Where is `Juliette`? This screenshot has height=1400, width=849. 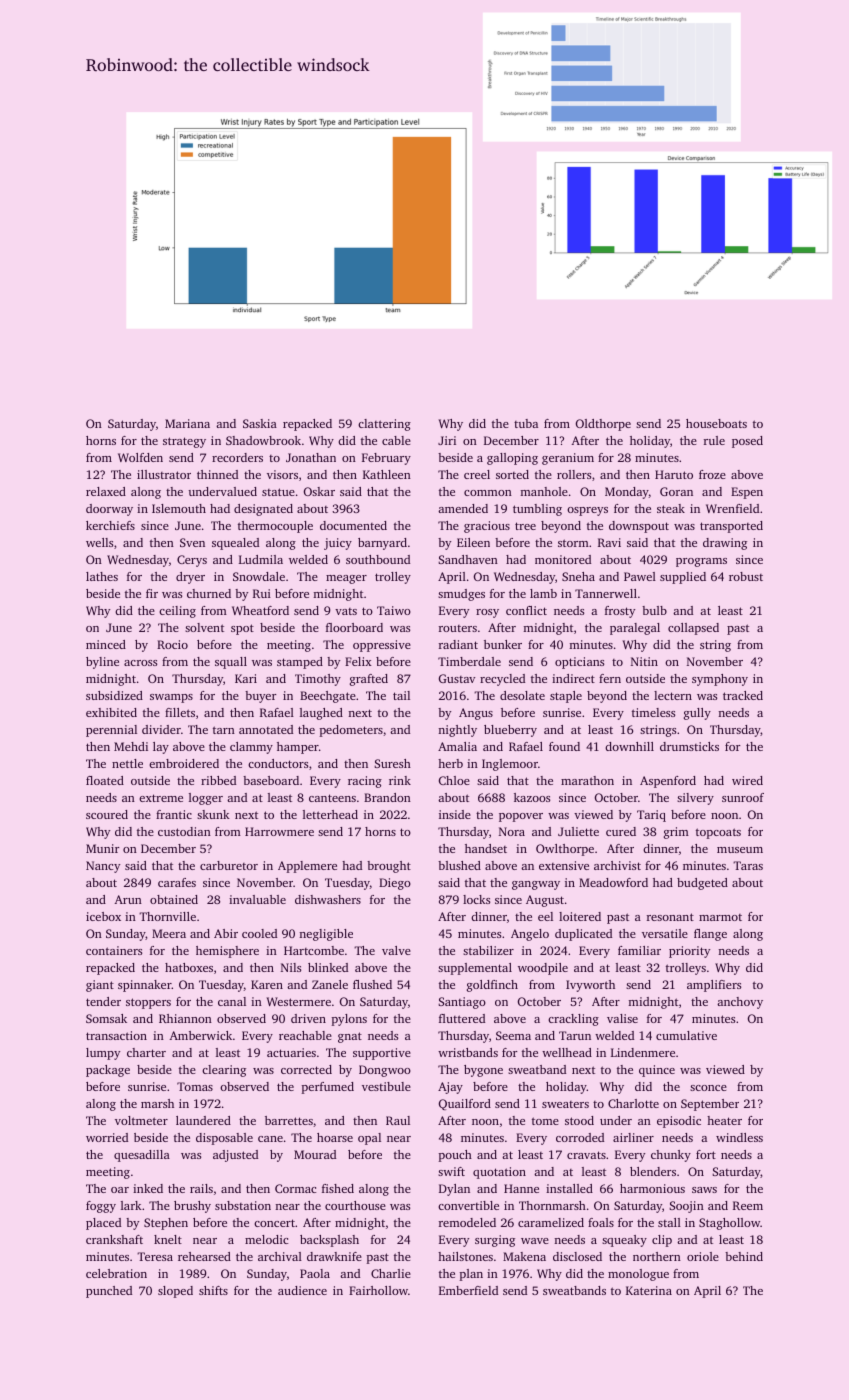
Juliette is located at coordinates (578, 831).
